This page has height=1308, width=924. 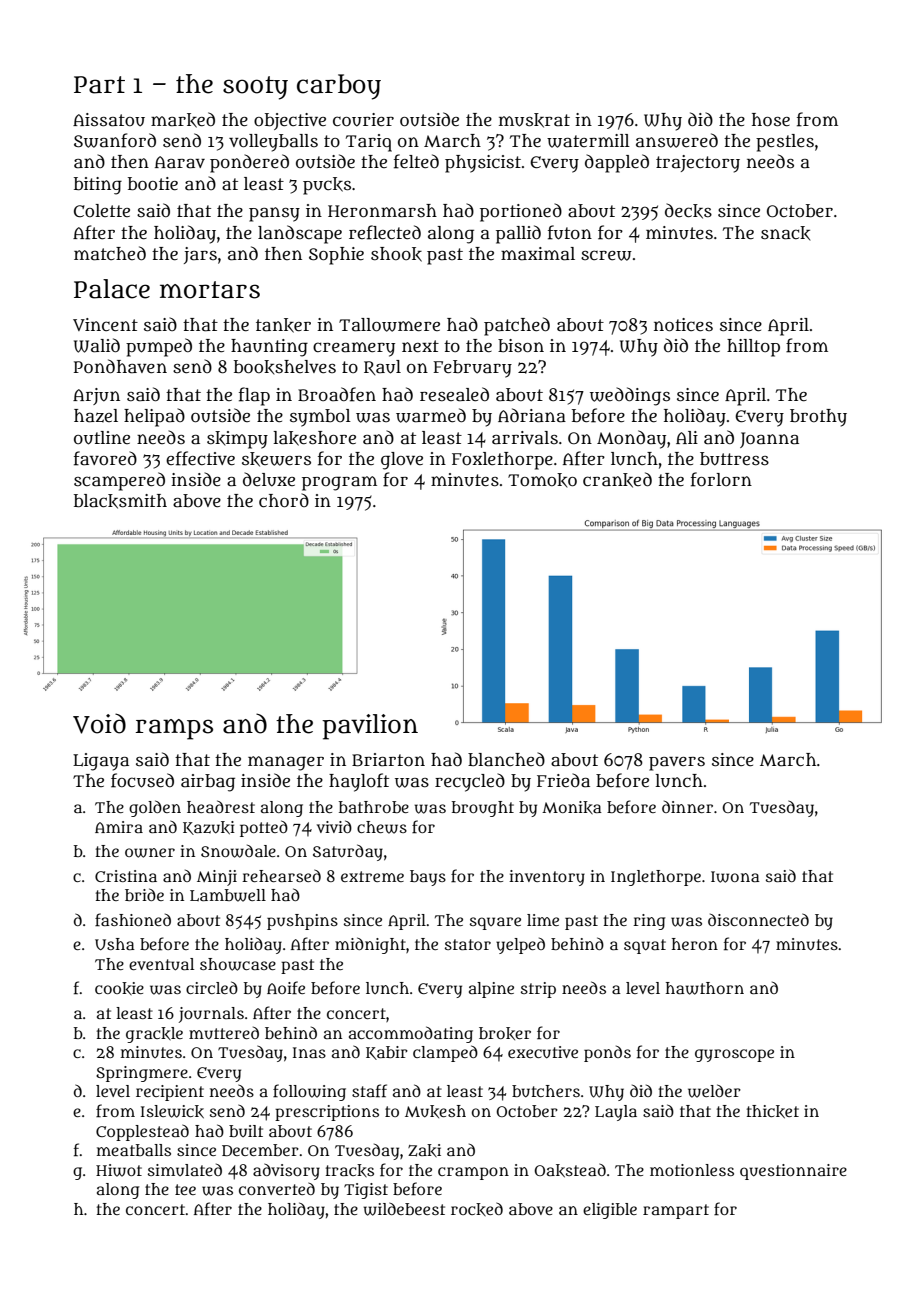 I want to click on wildebeest, so click(x=404, y=1209).
